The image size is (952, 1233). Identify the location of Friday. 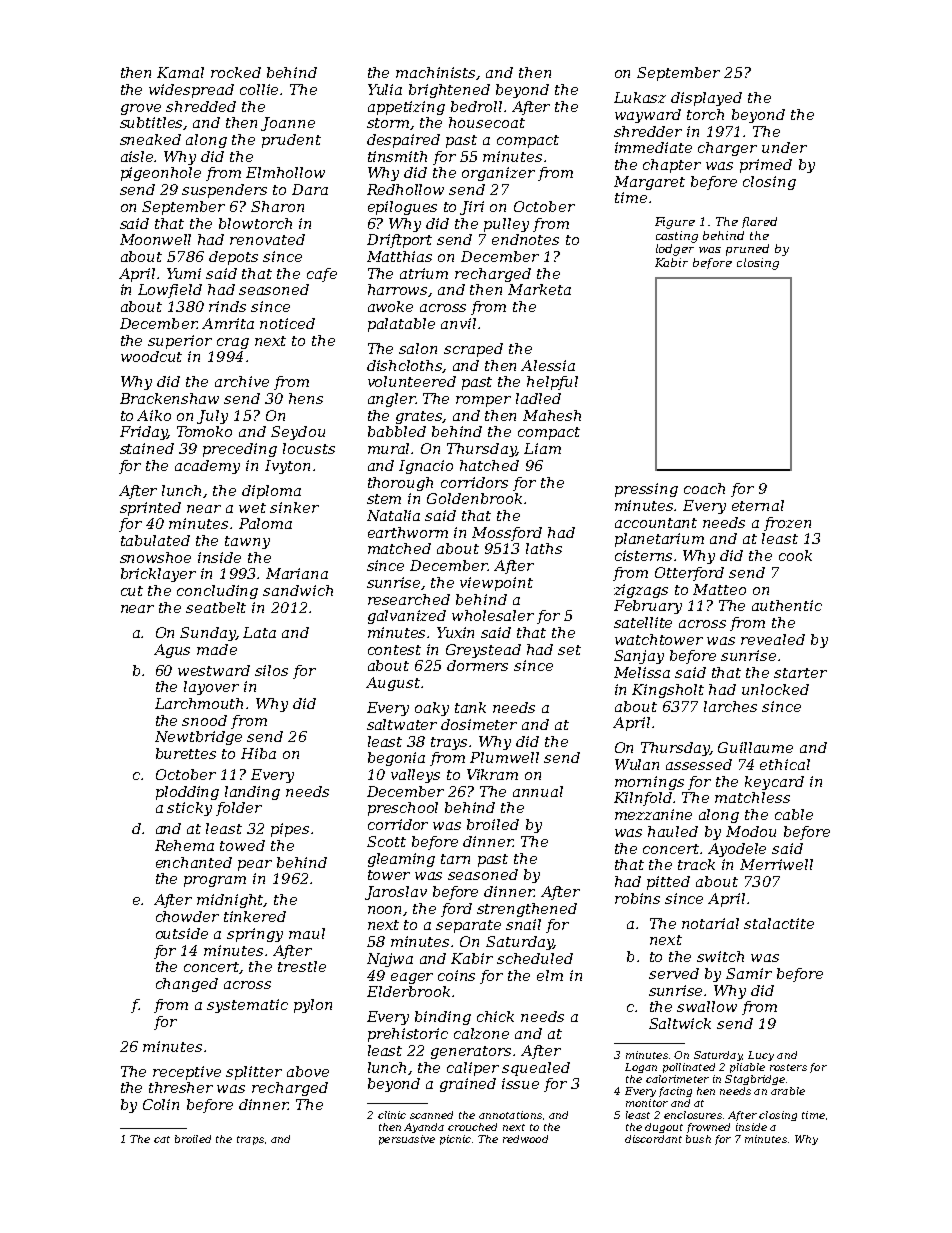
(144, 433).
